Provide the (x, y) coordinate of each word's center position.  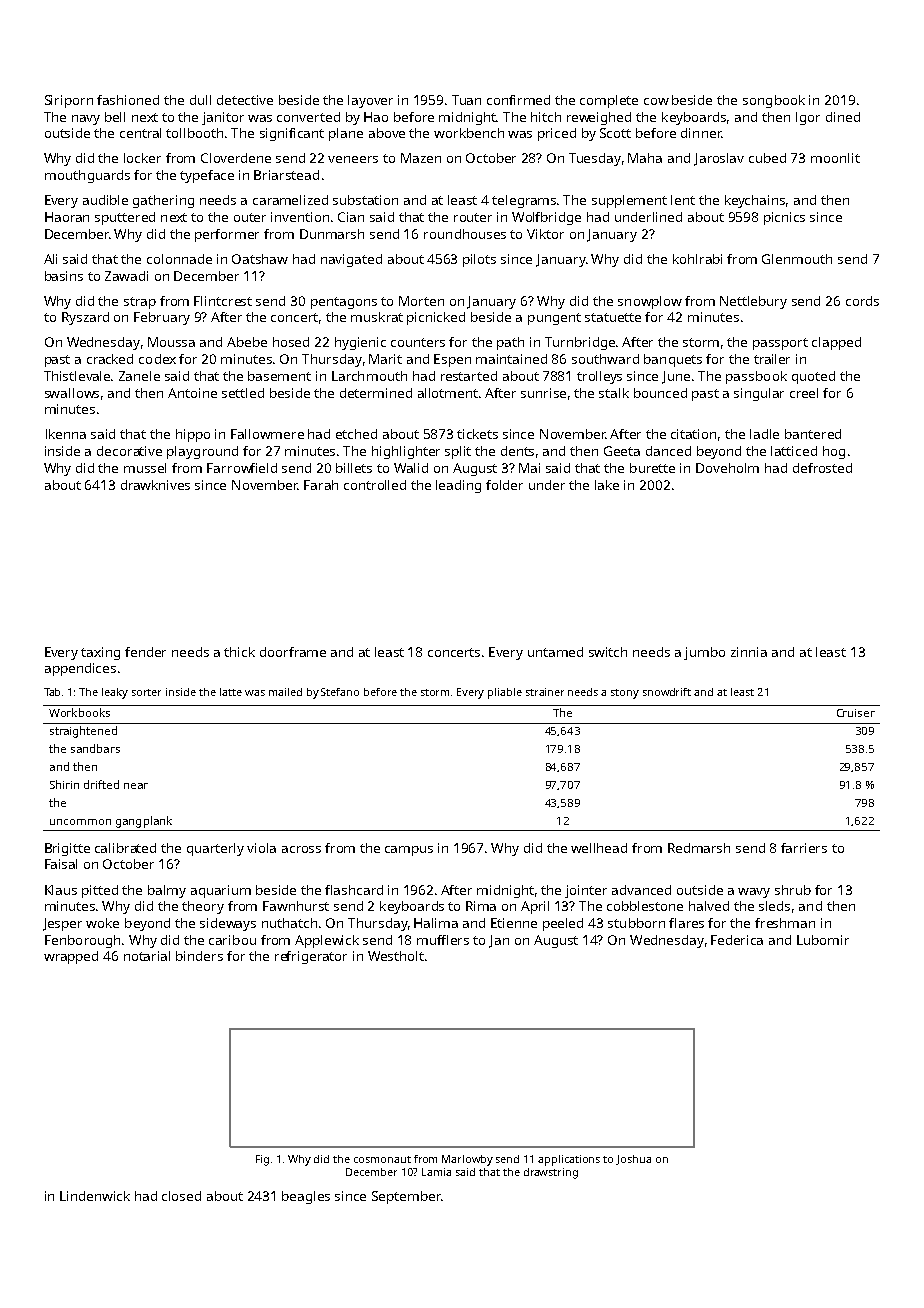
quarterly (215, 849)
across (301, 849)
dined (843, 117)
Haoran (67, 217)
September (406, 1197)
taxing (100, 653)
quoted (813, 377)
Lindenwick (95, 1196)
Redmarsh (699, 848)
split (458, 452)
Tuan (466, 100)
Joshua (633, 1160)
